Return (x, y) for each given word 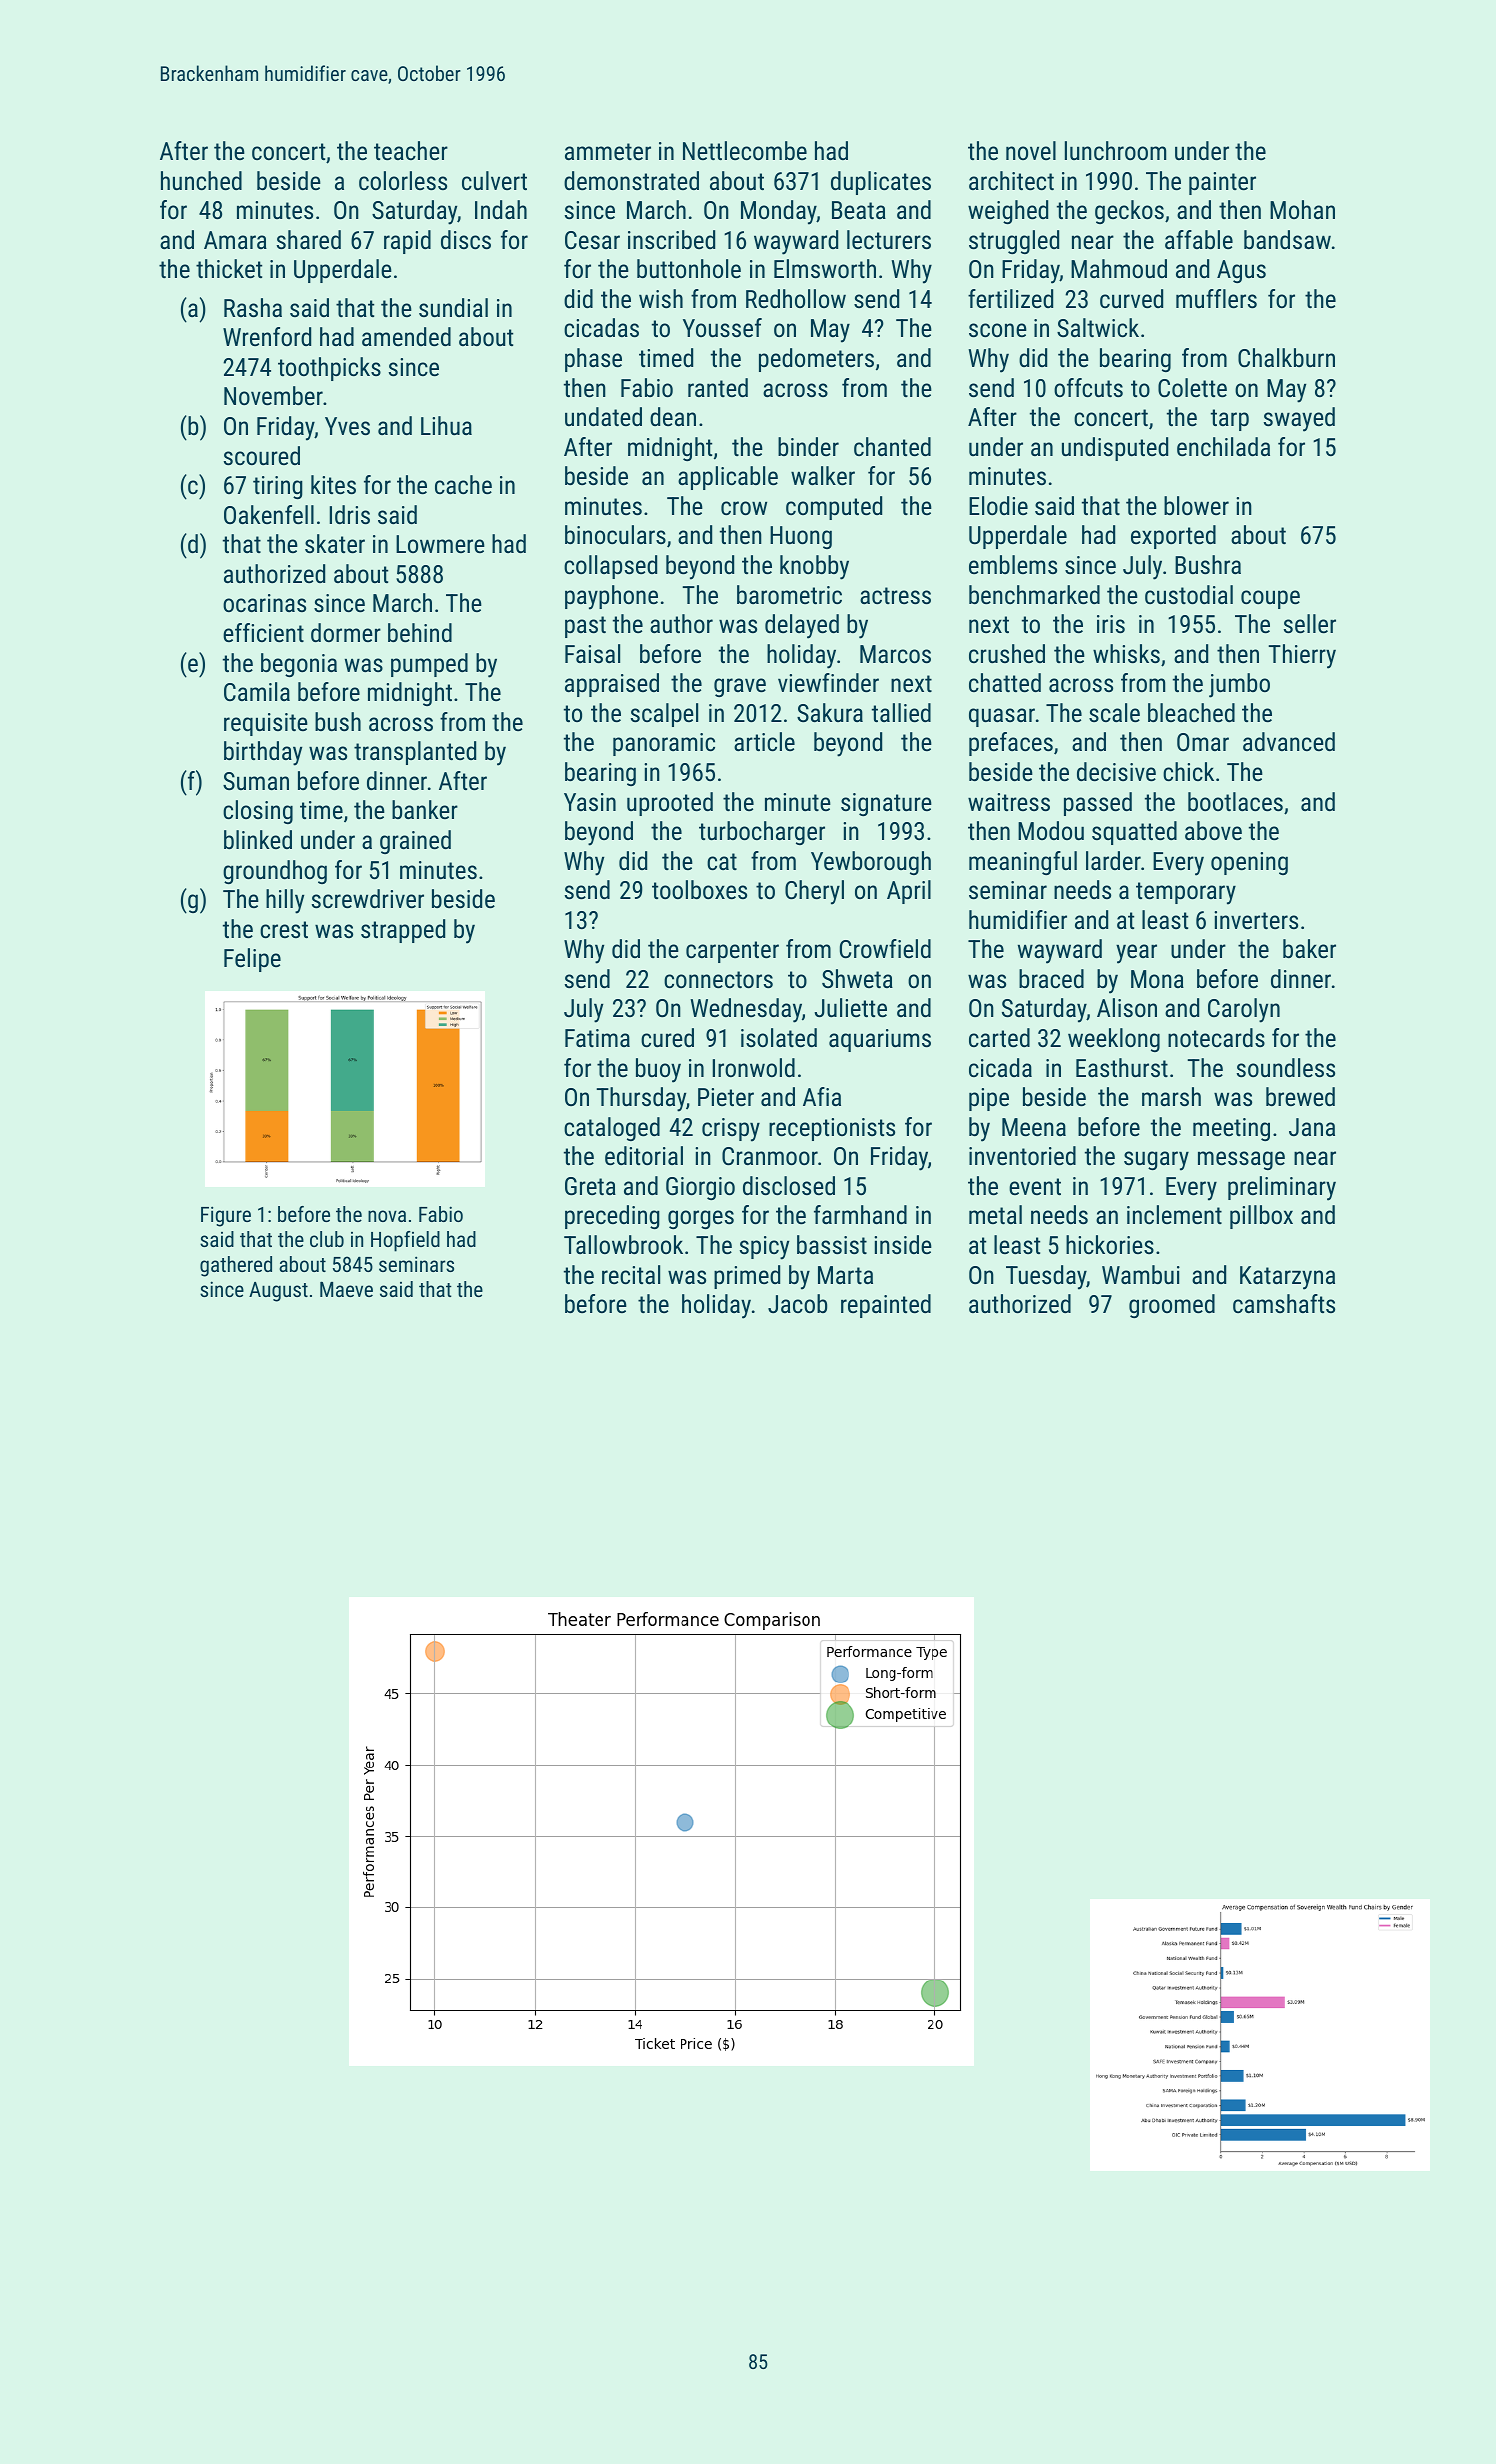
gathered (236, 1266)
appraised (612, 685)
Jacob (797, 1303)
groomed (1172, 1306)
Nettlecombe (745, 150)
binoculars (615, 534)
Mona (1157, 979)
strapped (403, 931)
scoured (262, 455)
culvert (494, 180)
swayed (1299, 419)
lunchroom (1115, 150)
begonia (299, 665)
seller (1310, 623)
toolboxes (699, 889)
